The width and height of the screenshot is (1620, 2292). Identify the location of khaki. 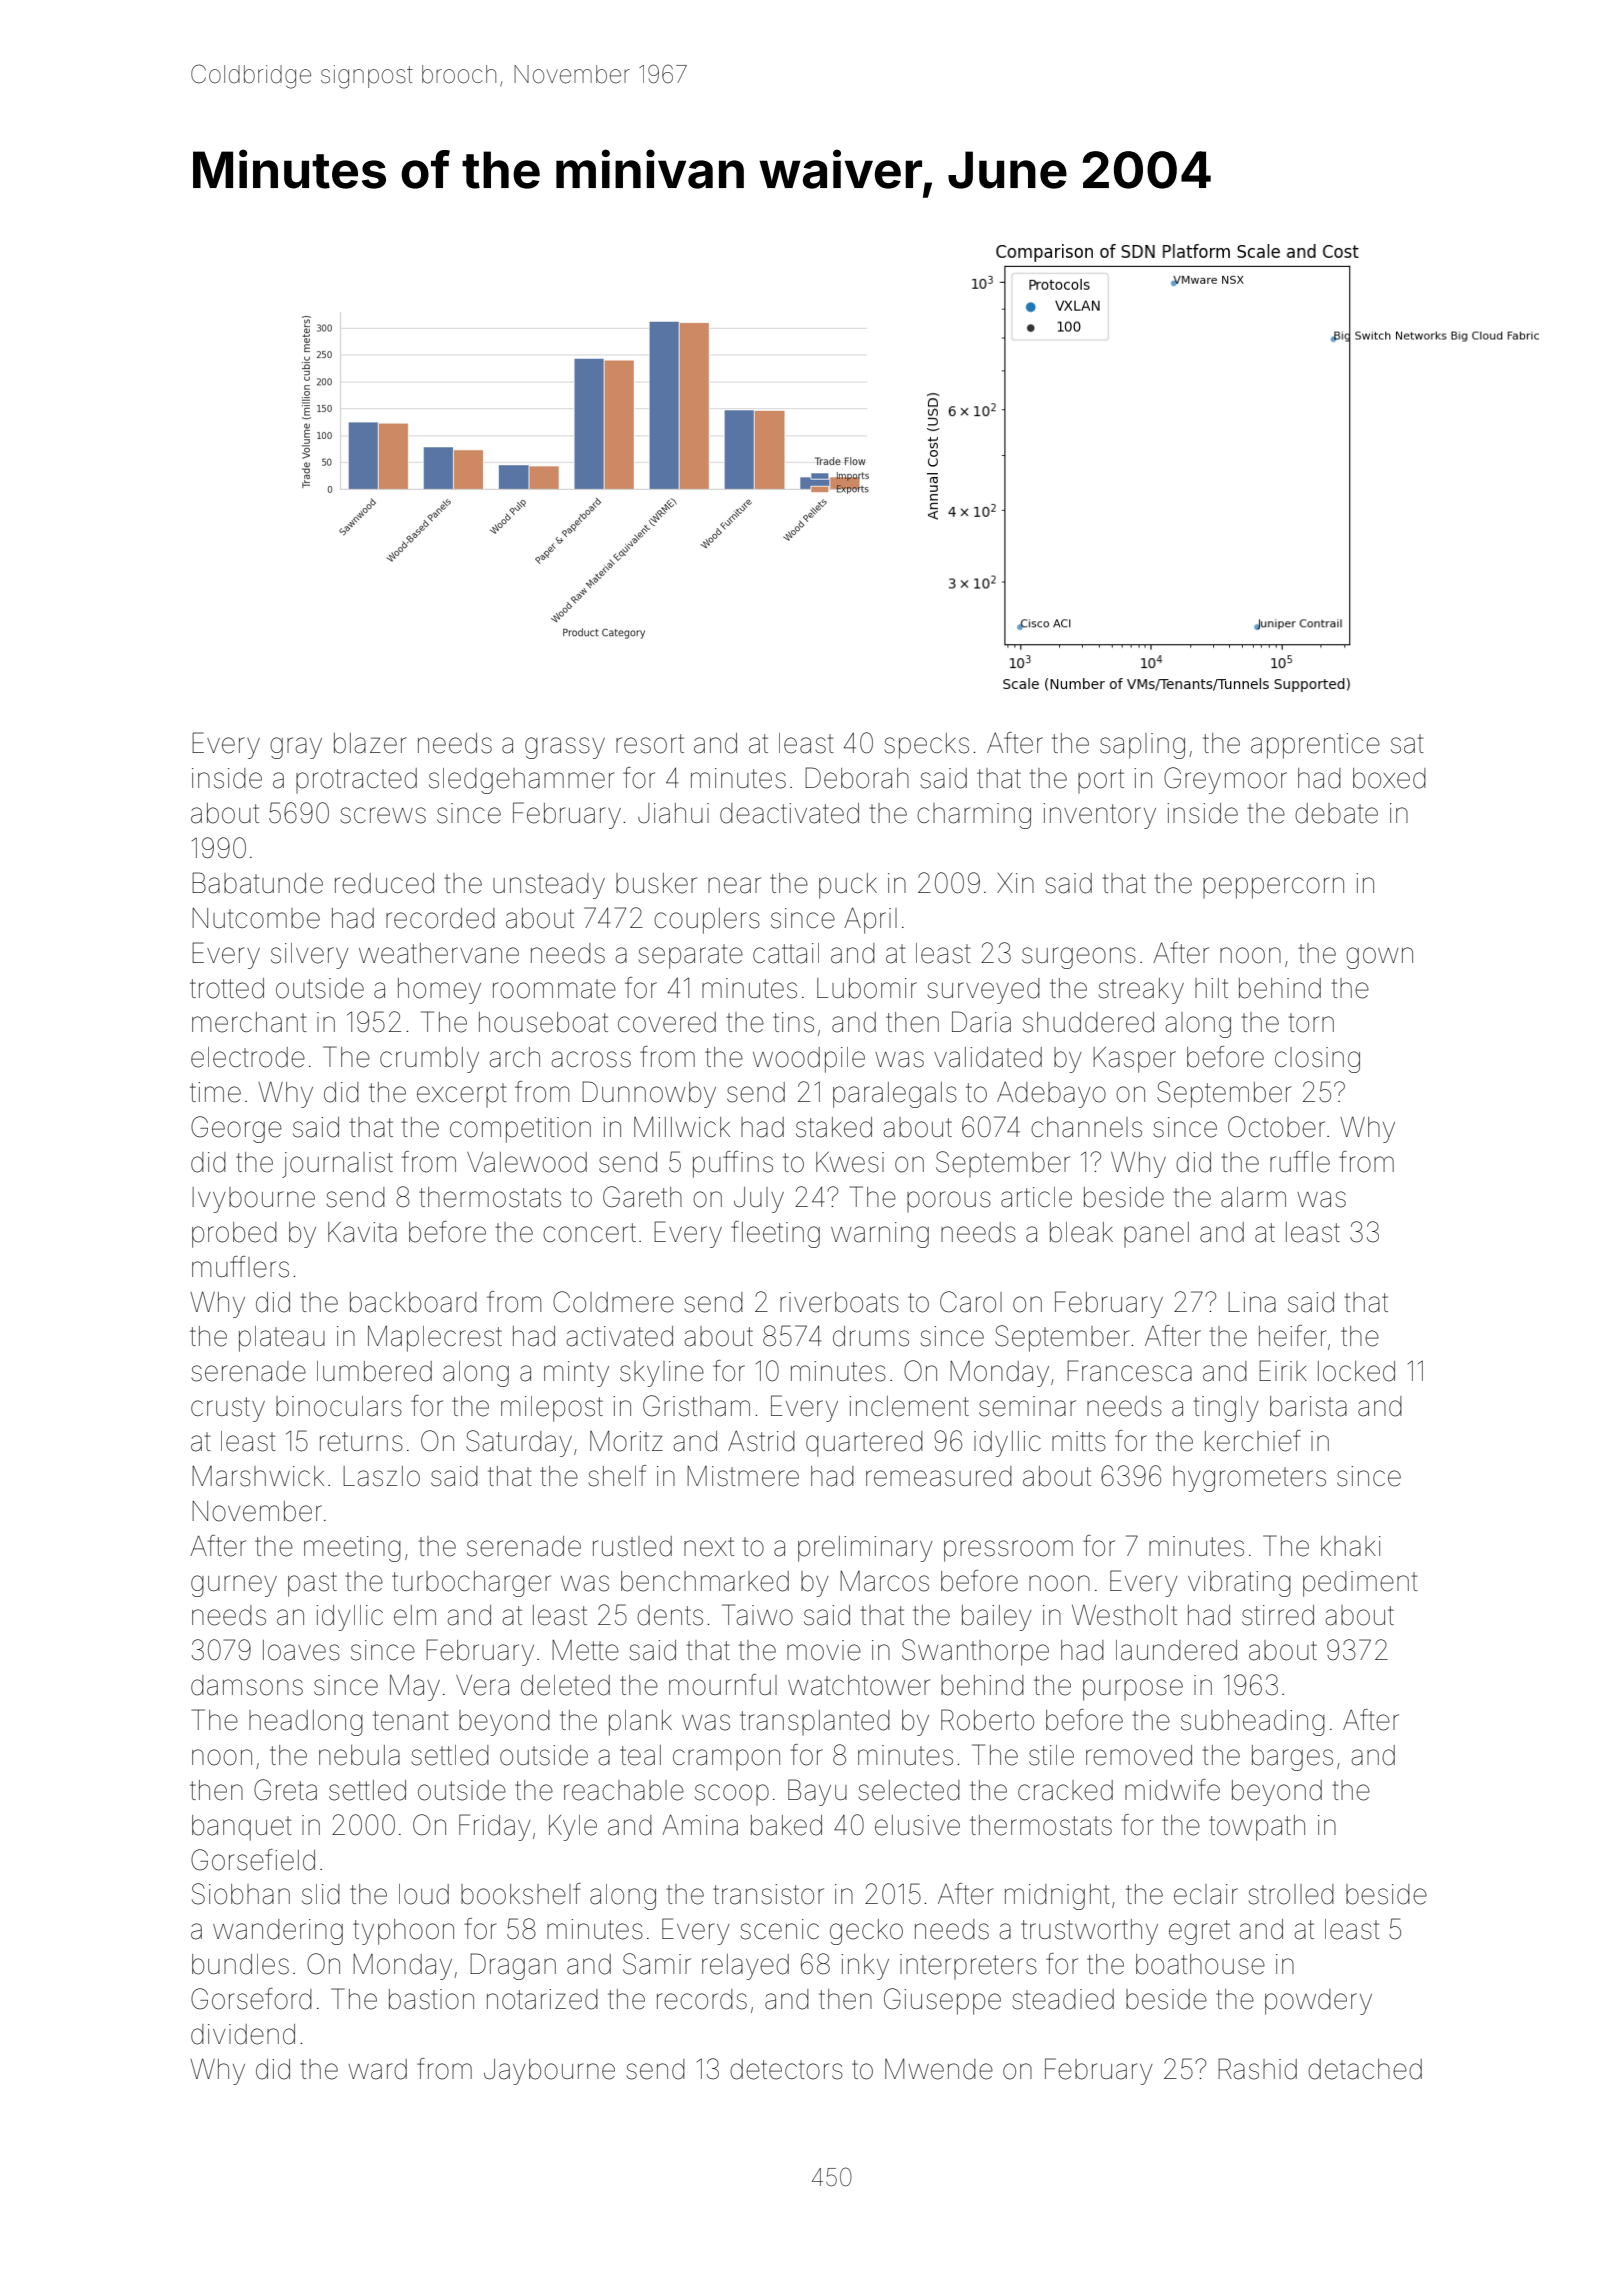
(1351, 1546).
